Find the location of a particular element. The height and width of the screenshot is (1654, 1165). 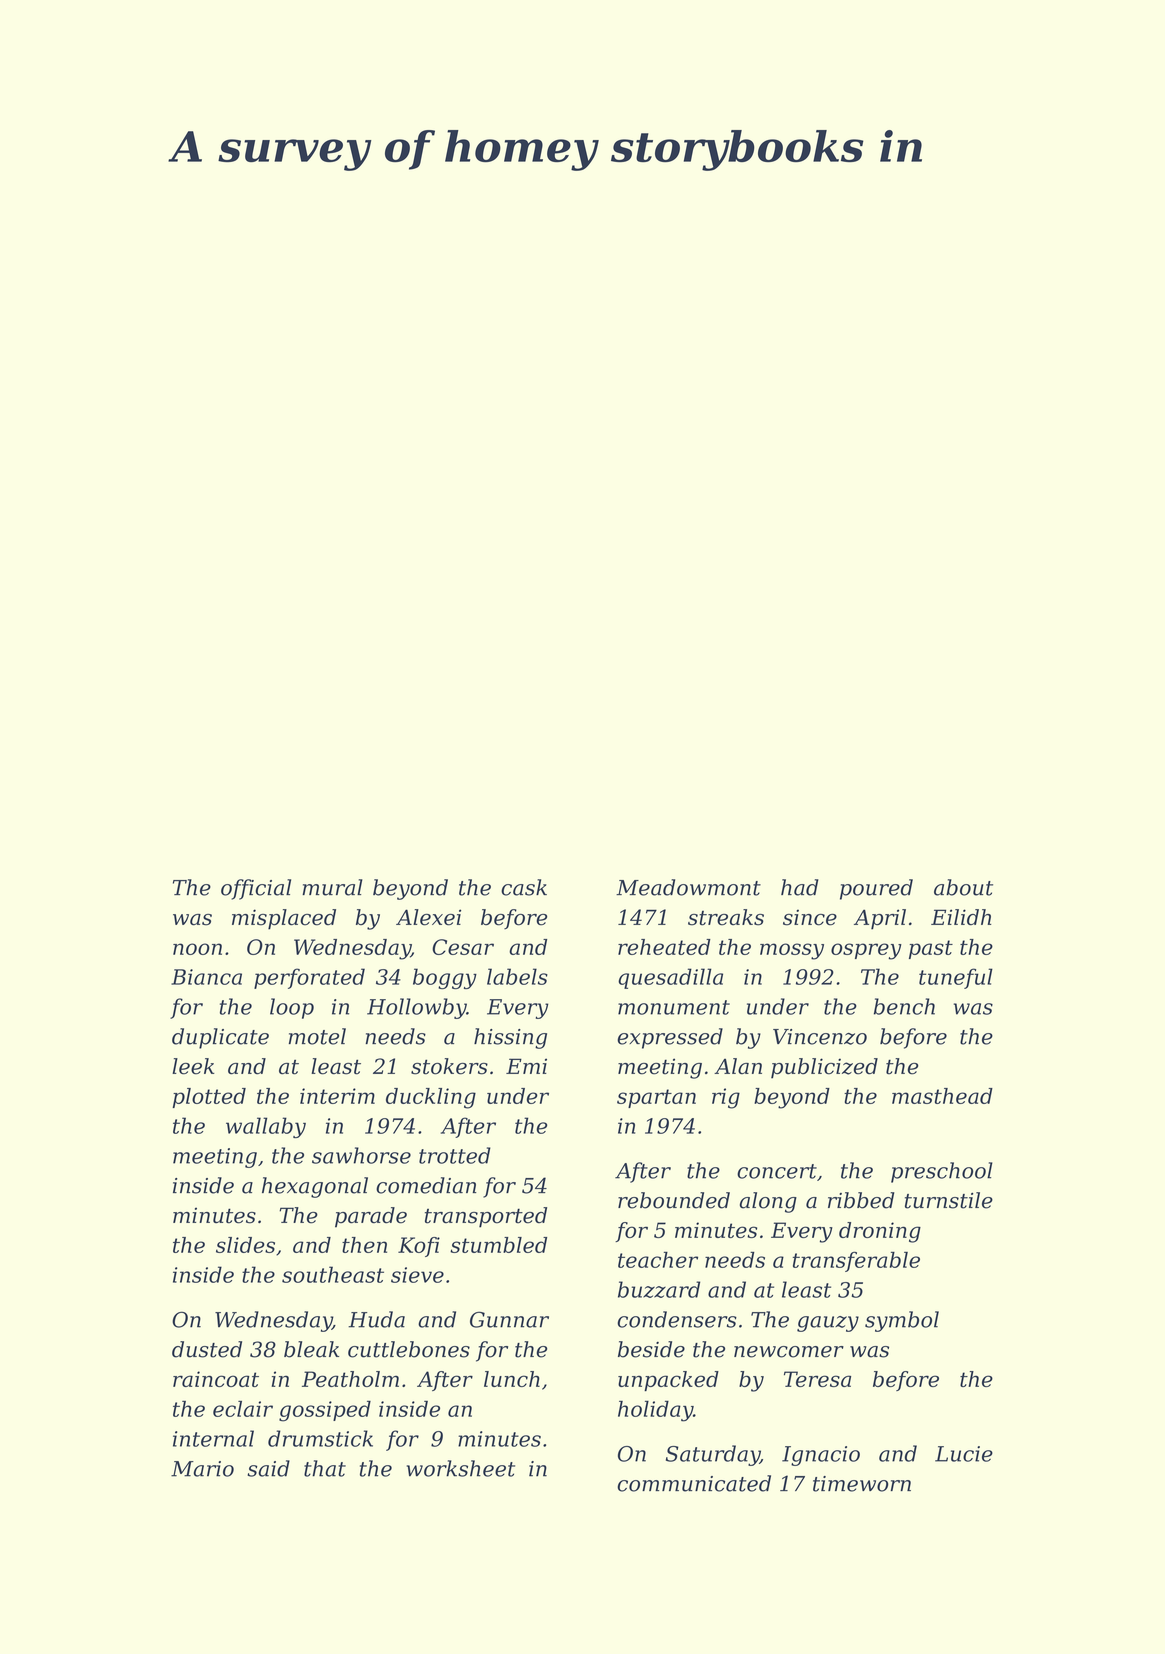

official is located at coordinates (256, 889).
